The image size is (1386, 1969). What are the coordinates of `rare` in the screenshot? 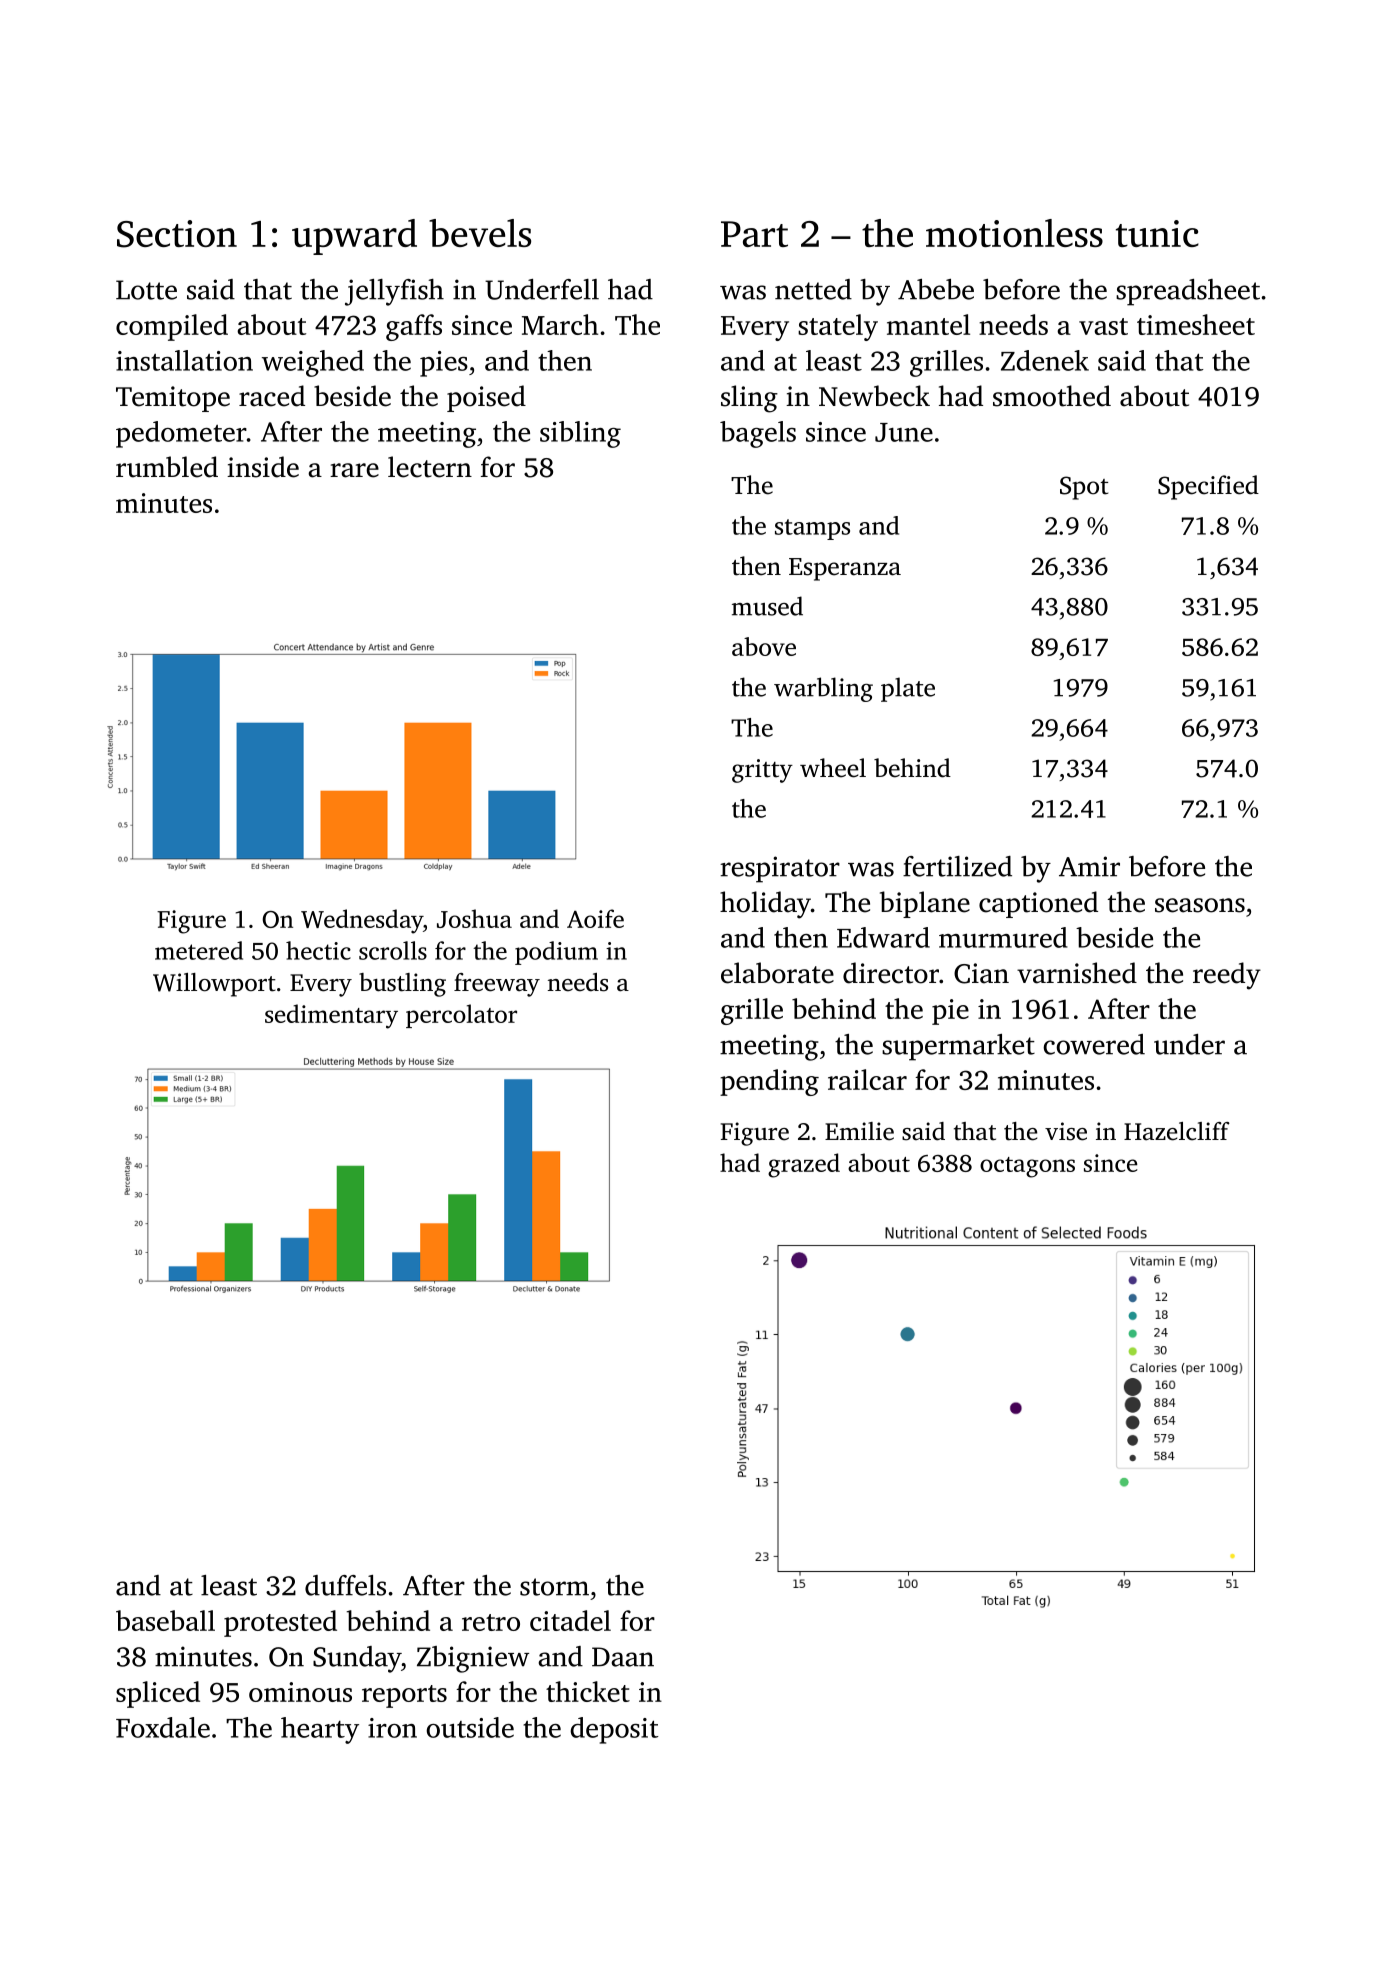 It's located at (354, 470).
